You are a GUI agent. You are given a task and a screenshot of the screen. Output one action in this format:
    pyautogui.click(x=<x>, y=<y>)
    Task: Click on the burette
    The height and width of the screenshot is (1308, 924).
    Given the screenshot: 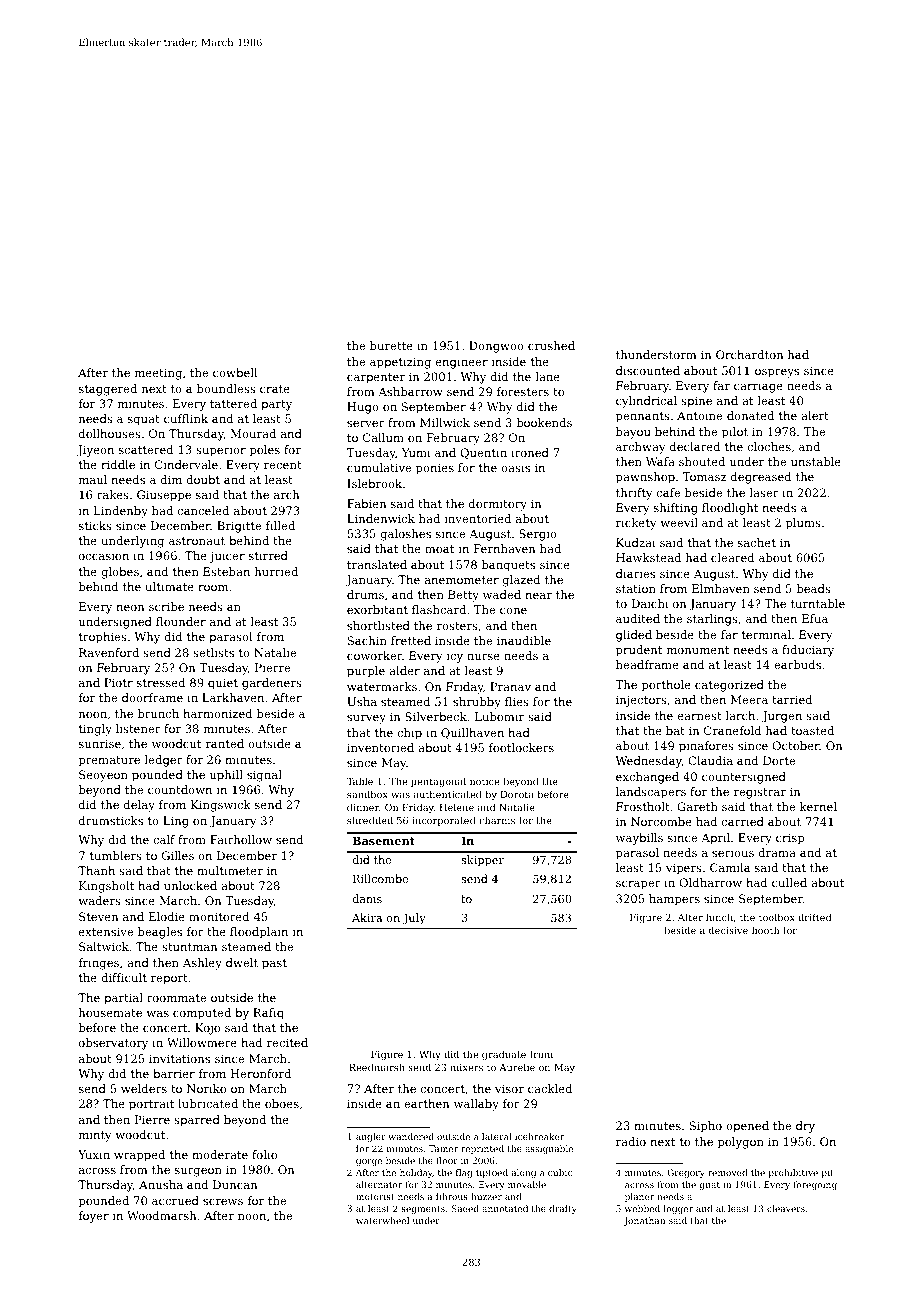 What is the action you would take?
    pyautogui.click(x=391, y=345)
